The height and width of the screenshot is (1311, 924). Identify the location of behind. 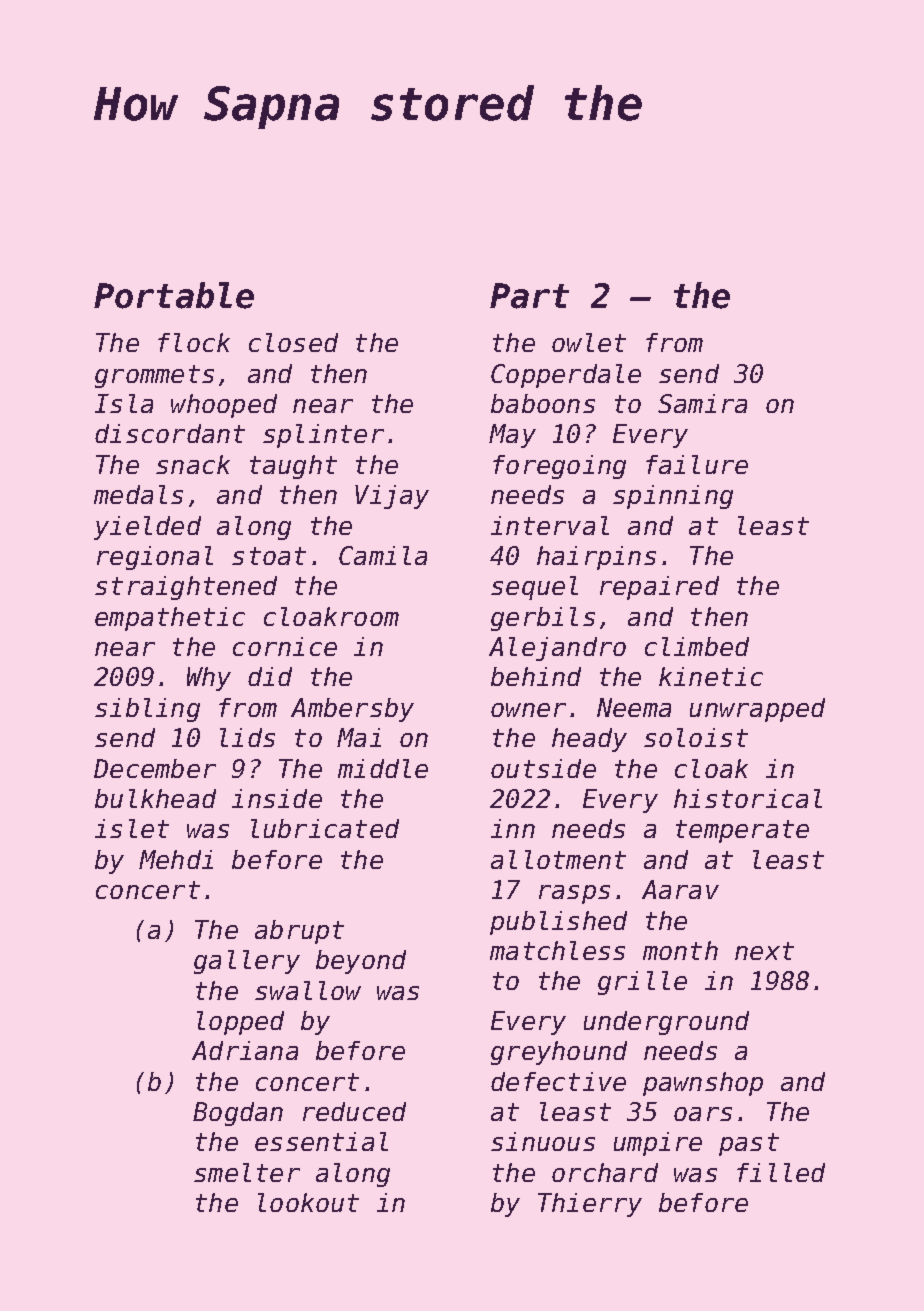
(536, 676).
